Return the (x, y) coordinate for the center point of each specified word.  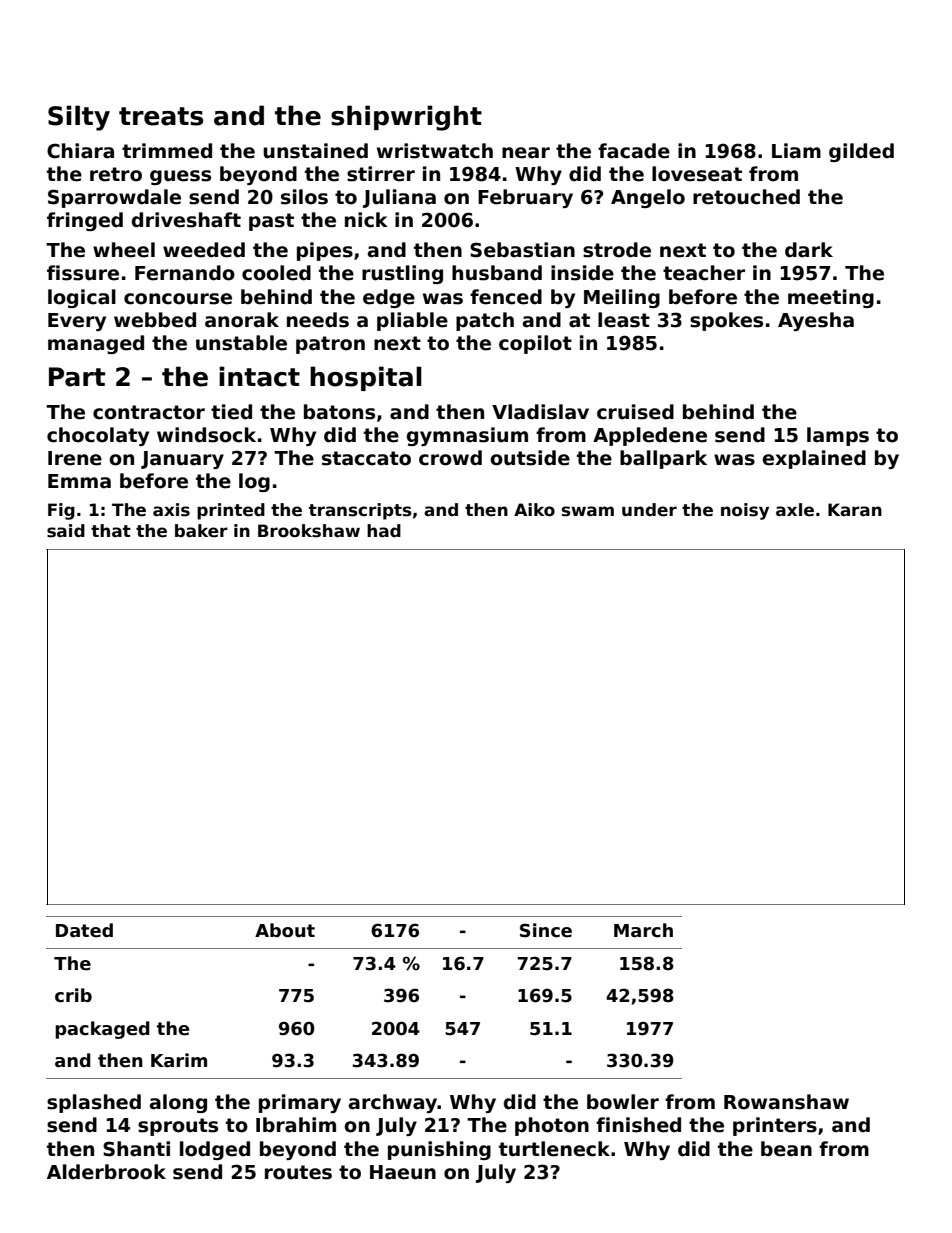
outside (530, 458)
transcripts (360, 511)
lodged (215, 1150)
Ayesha (816, 321)
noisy (745, 511)
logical (82, 298)
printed (231, 511)
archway (393, 1103)
